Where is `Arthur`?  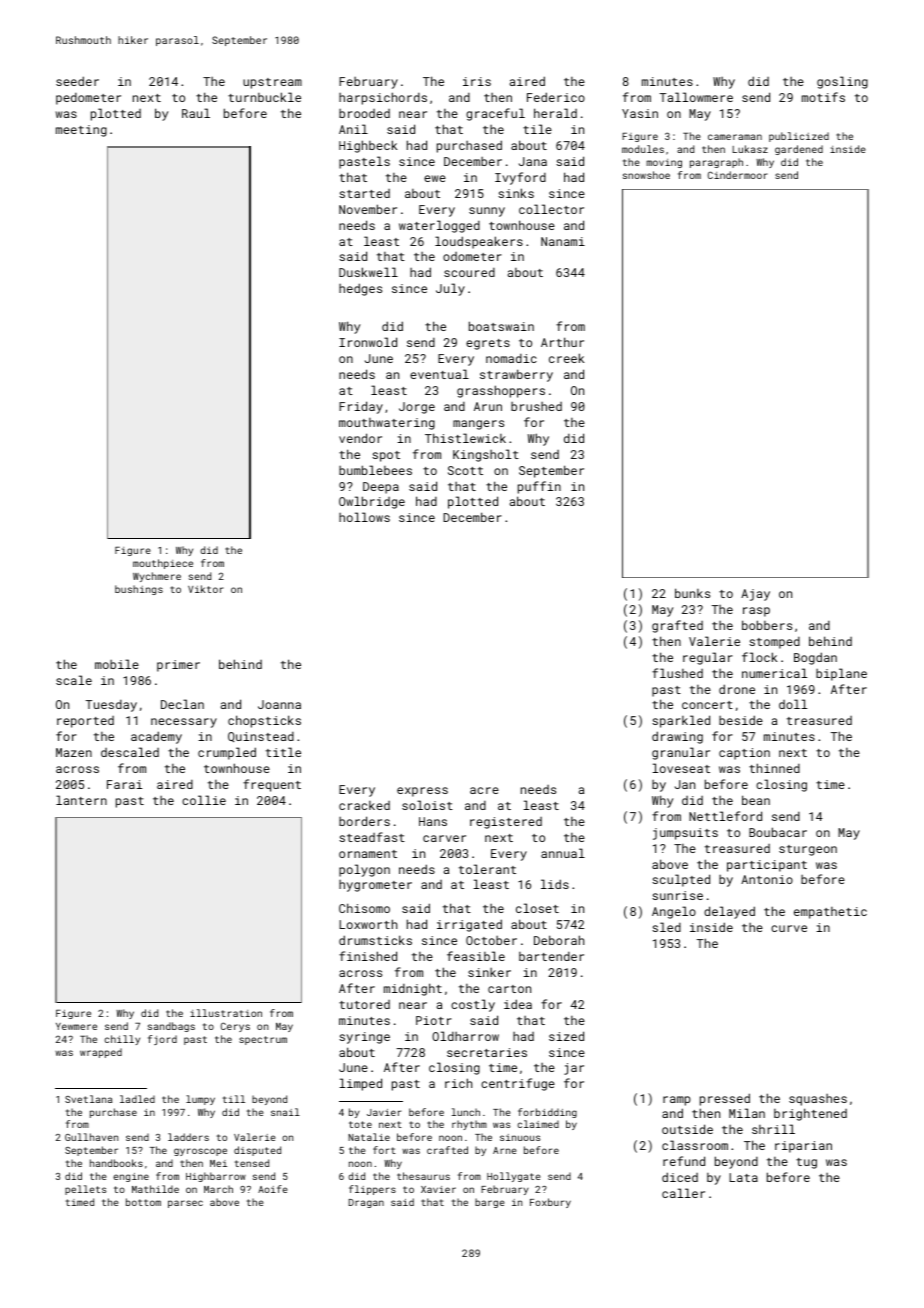
Arthur is located at coordinates (562, 342).
